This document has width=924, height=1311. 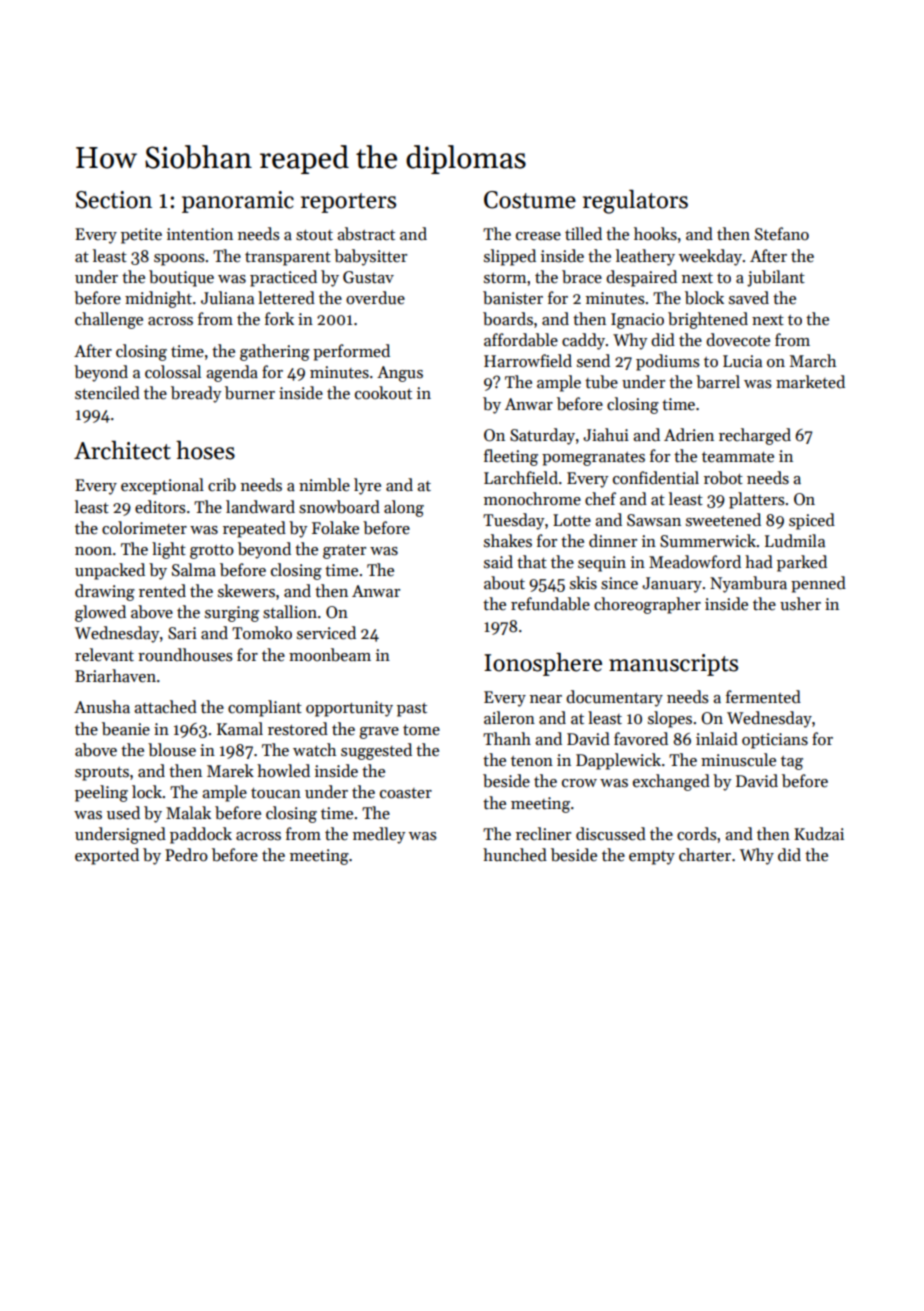 I want to click on Tomoko, so click(x=262, y=633).
